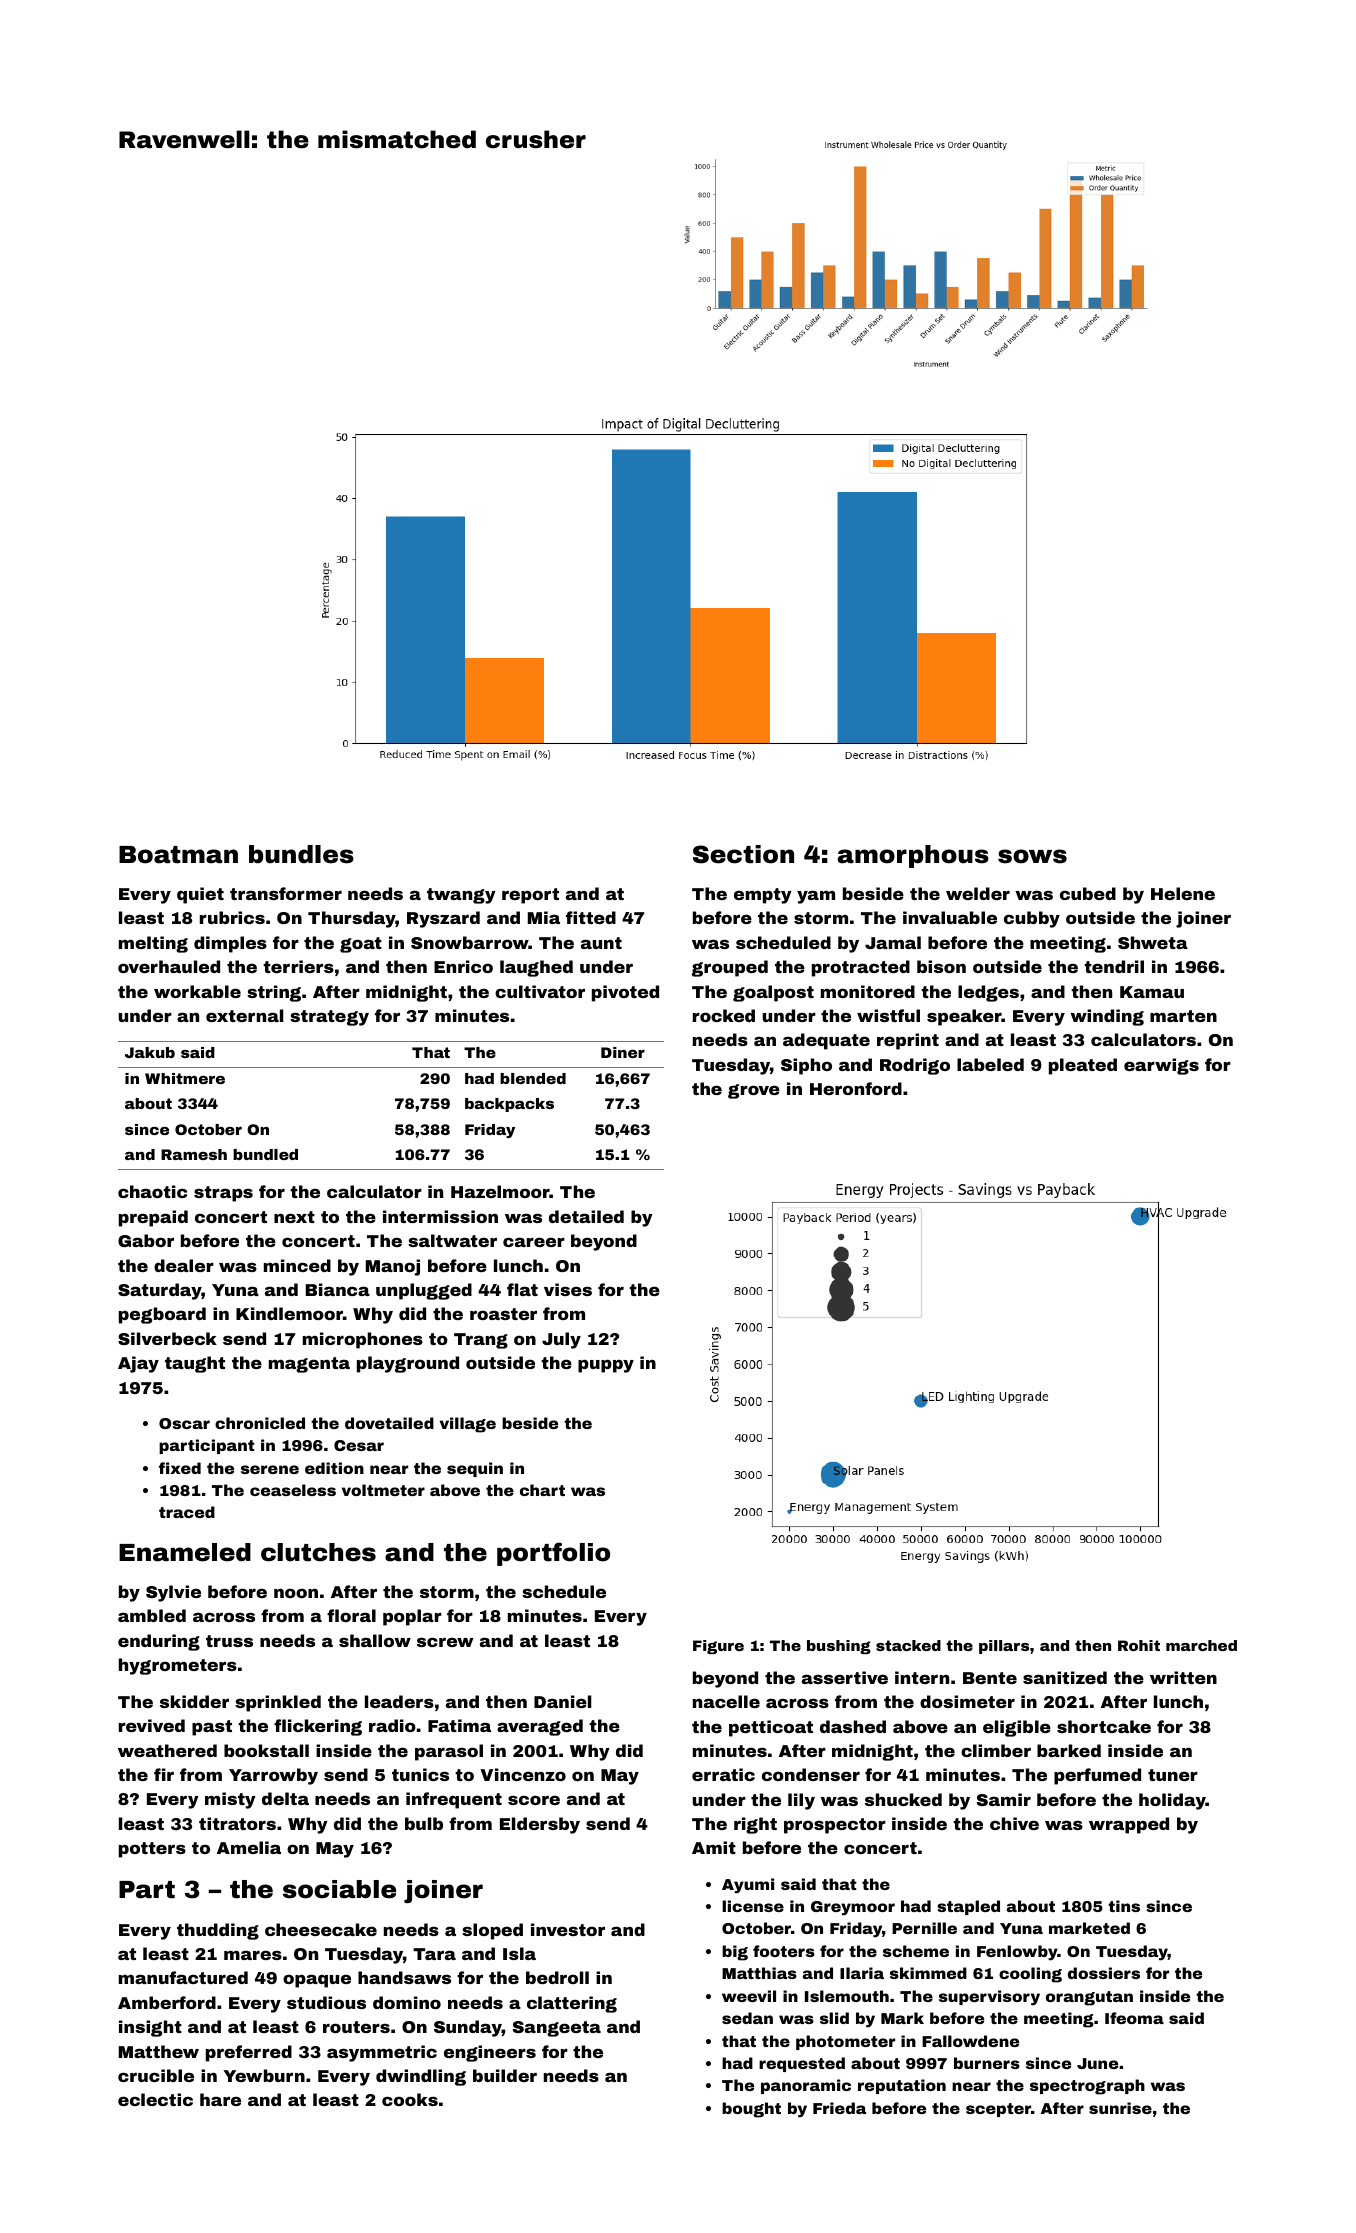 The image size is (1356, 2233). I want to click on overhauled, so click(169, 966).
